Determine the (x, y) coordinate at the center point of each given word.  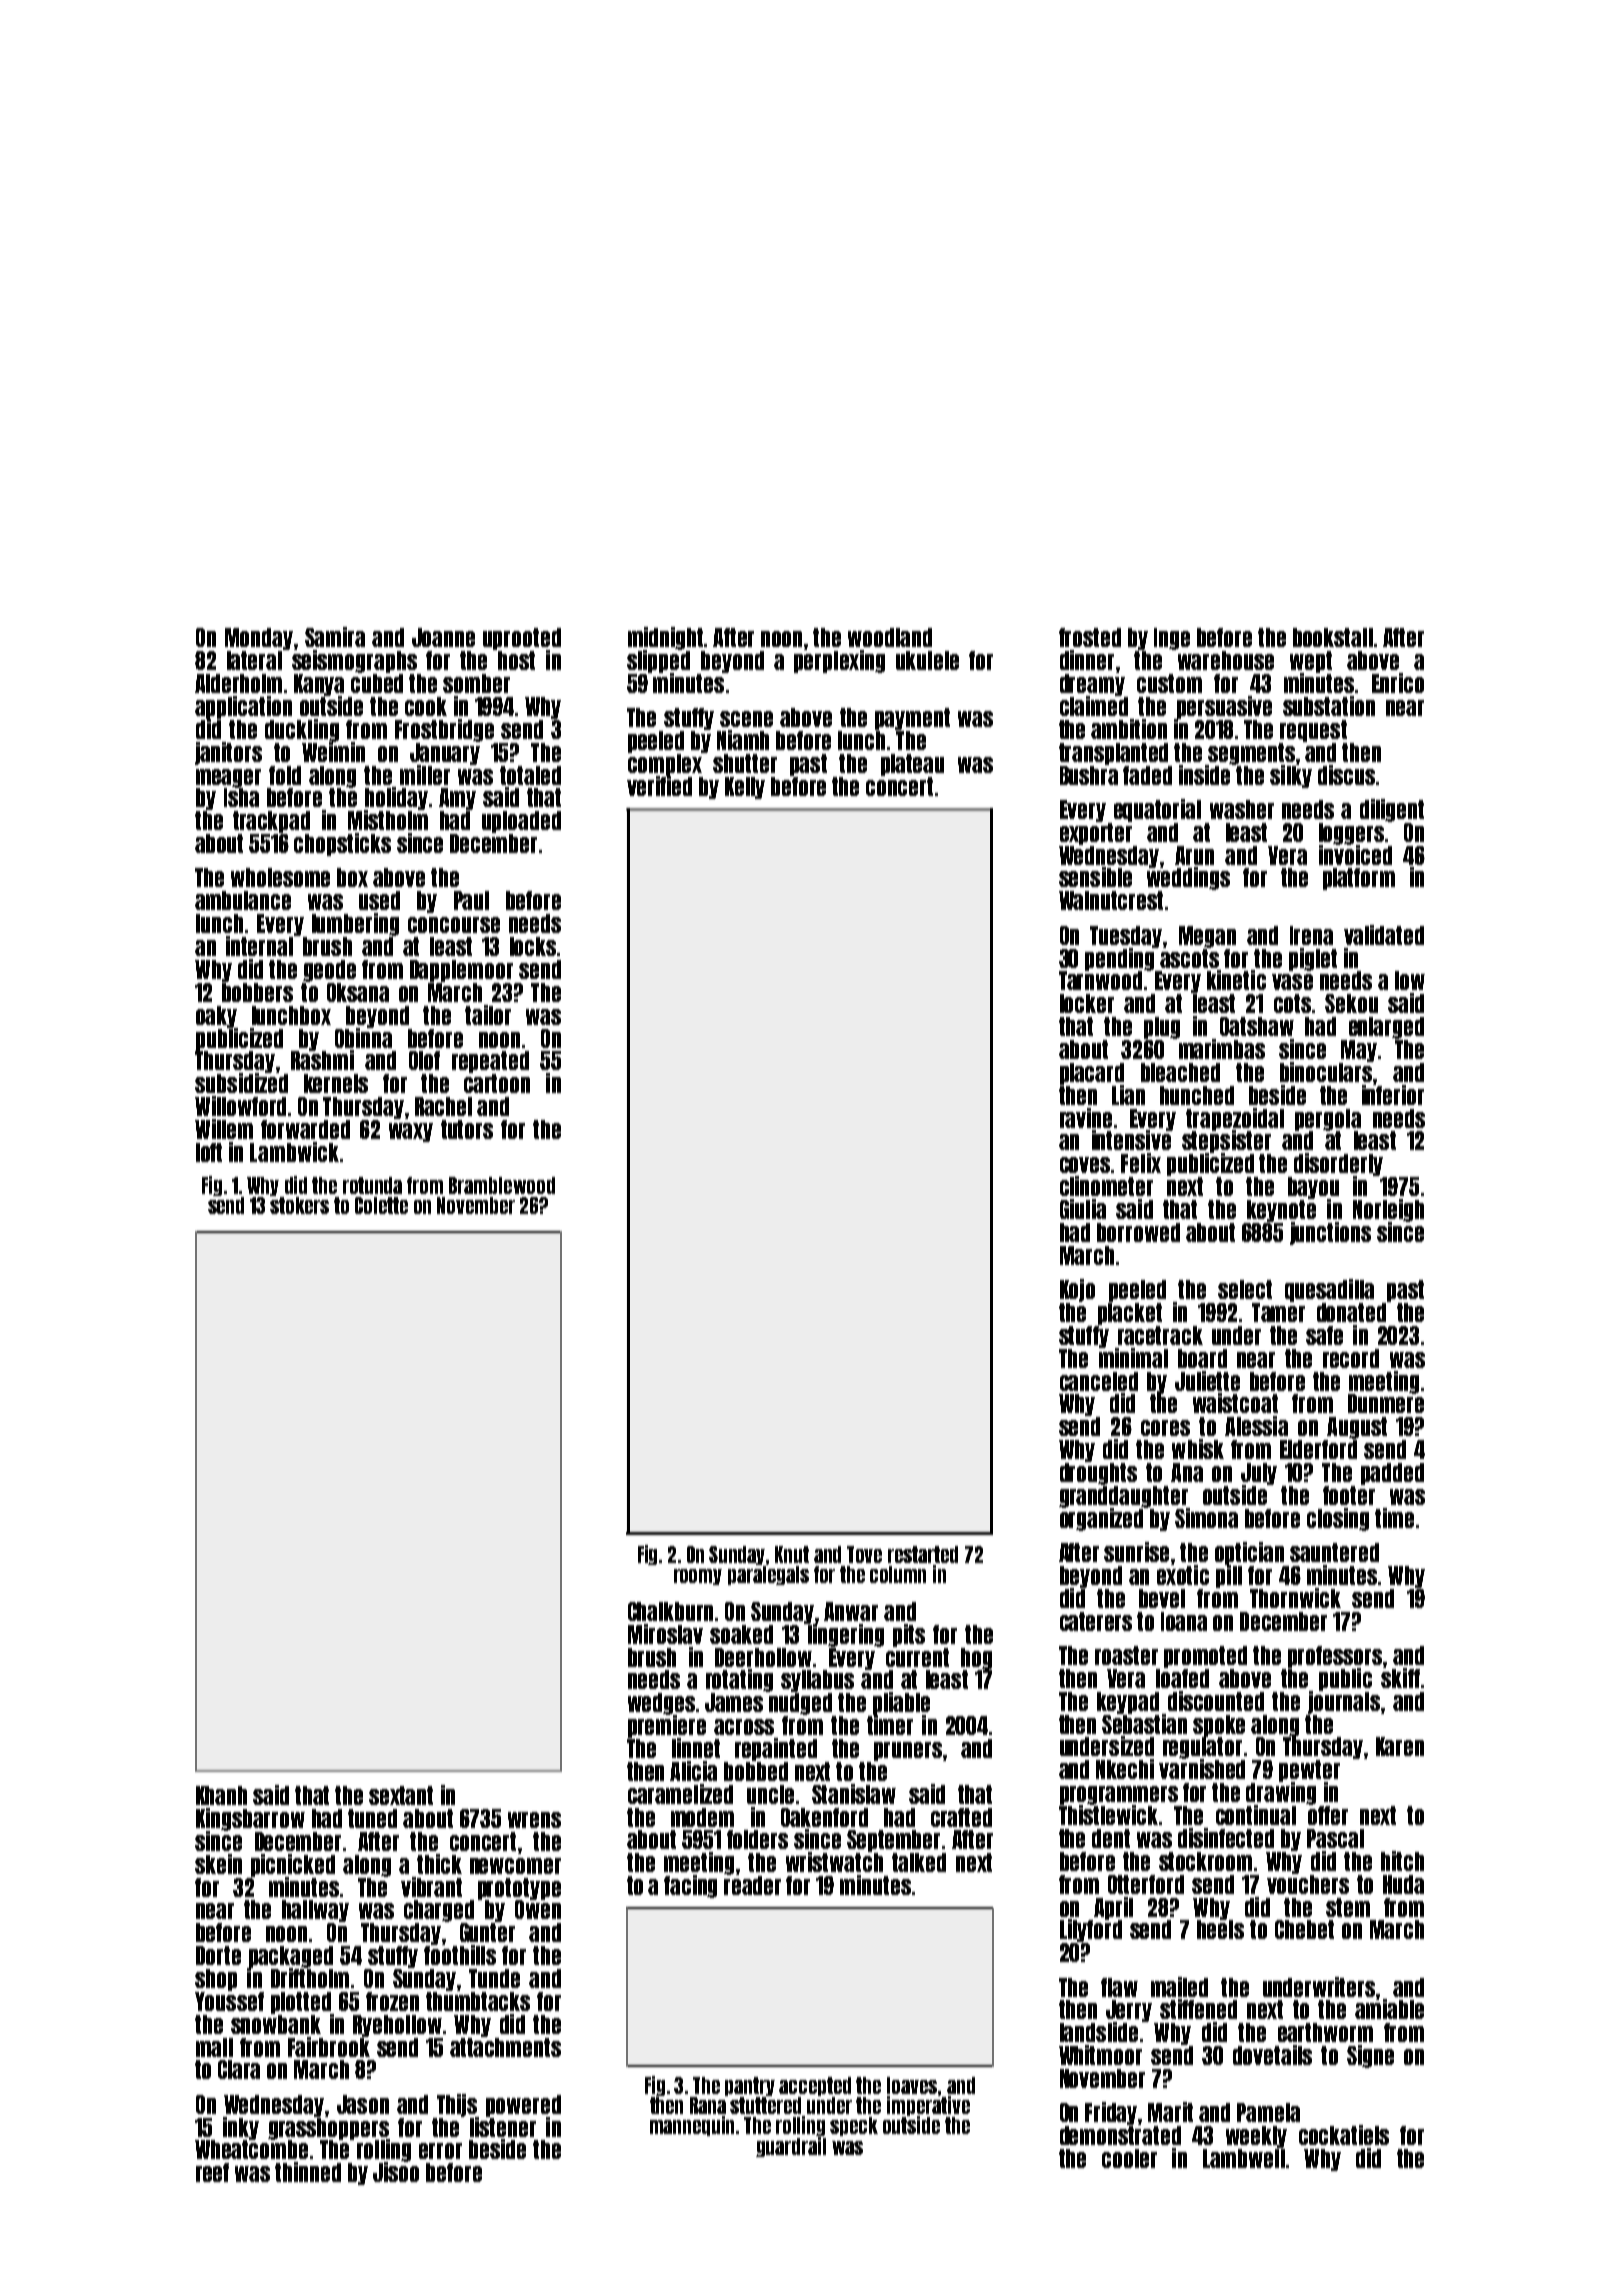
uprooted (522, 639)
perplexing (839, 661)
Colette (381, 1205)
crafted (961, 1817)
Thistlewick (1108, 1815)
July (1259, 1474)
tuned (372, 1818)
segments (1251, 753)
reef (212, 2172)
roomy (698, 1577)
